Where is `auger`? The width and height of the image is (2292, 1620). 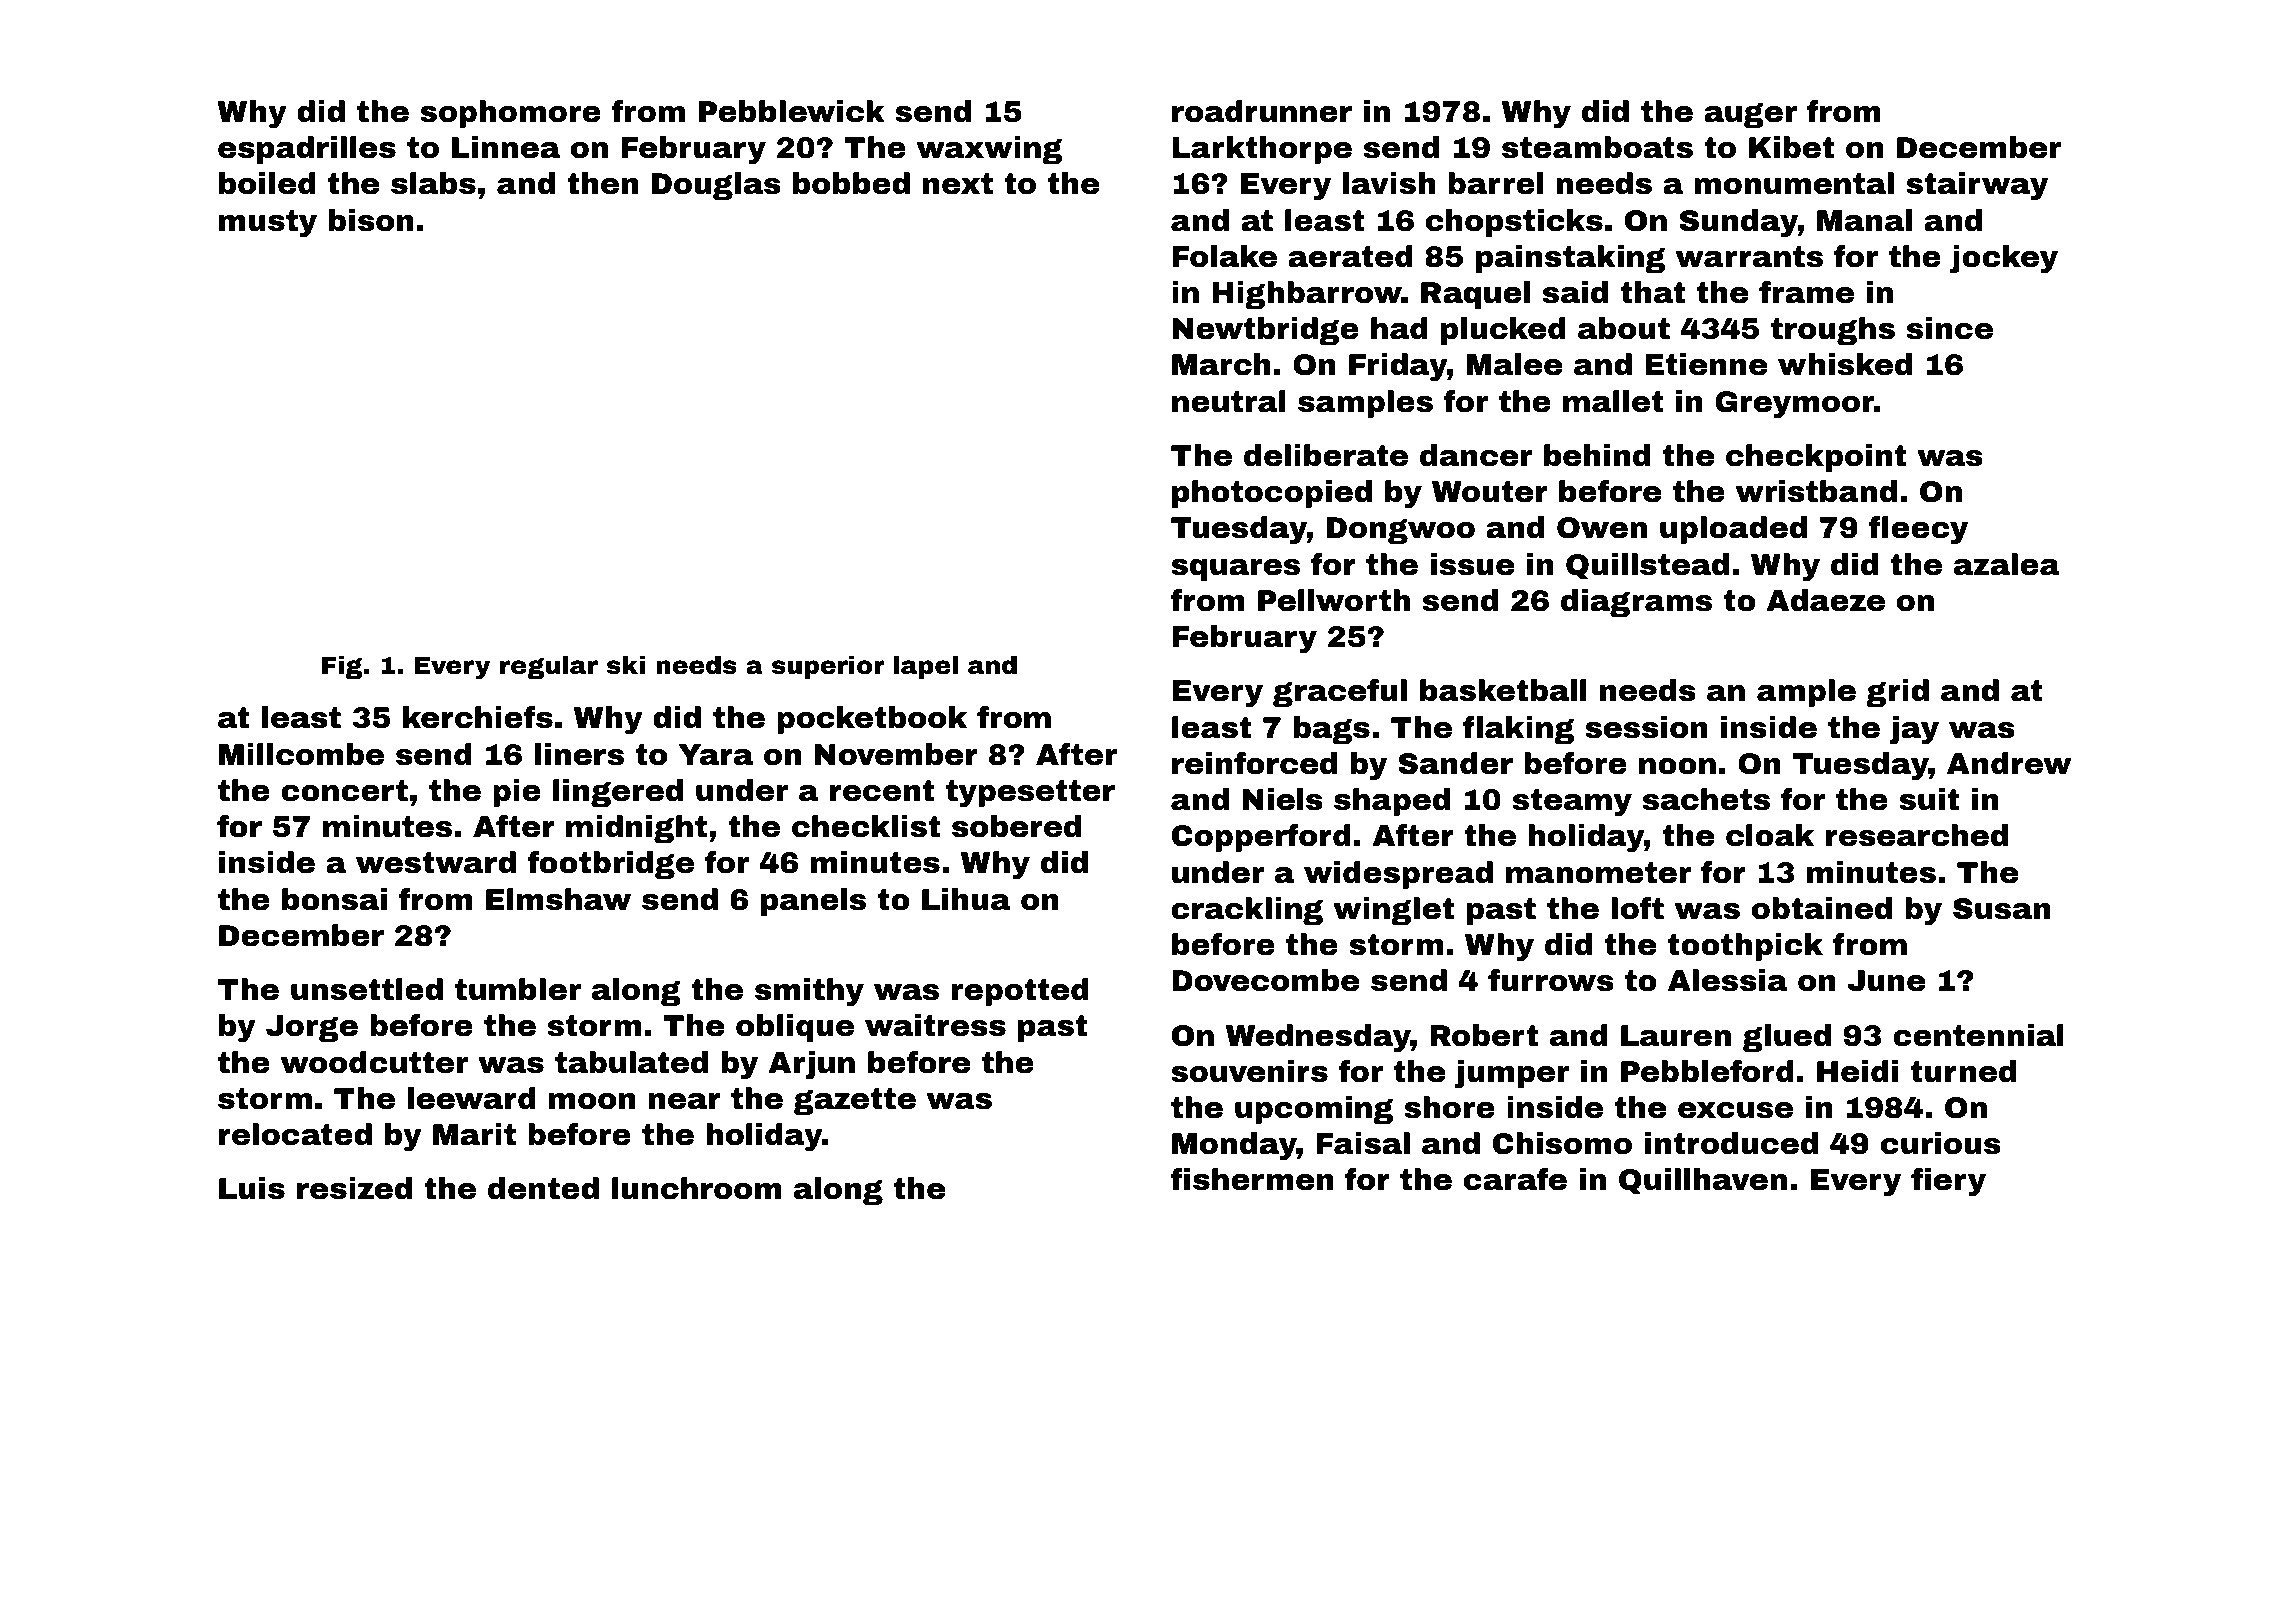 auger is located at coordinates (1750, 116).
